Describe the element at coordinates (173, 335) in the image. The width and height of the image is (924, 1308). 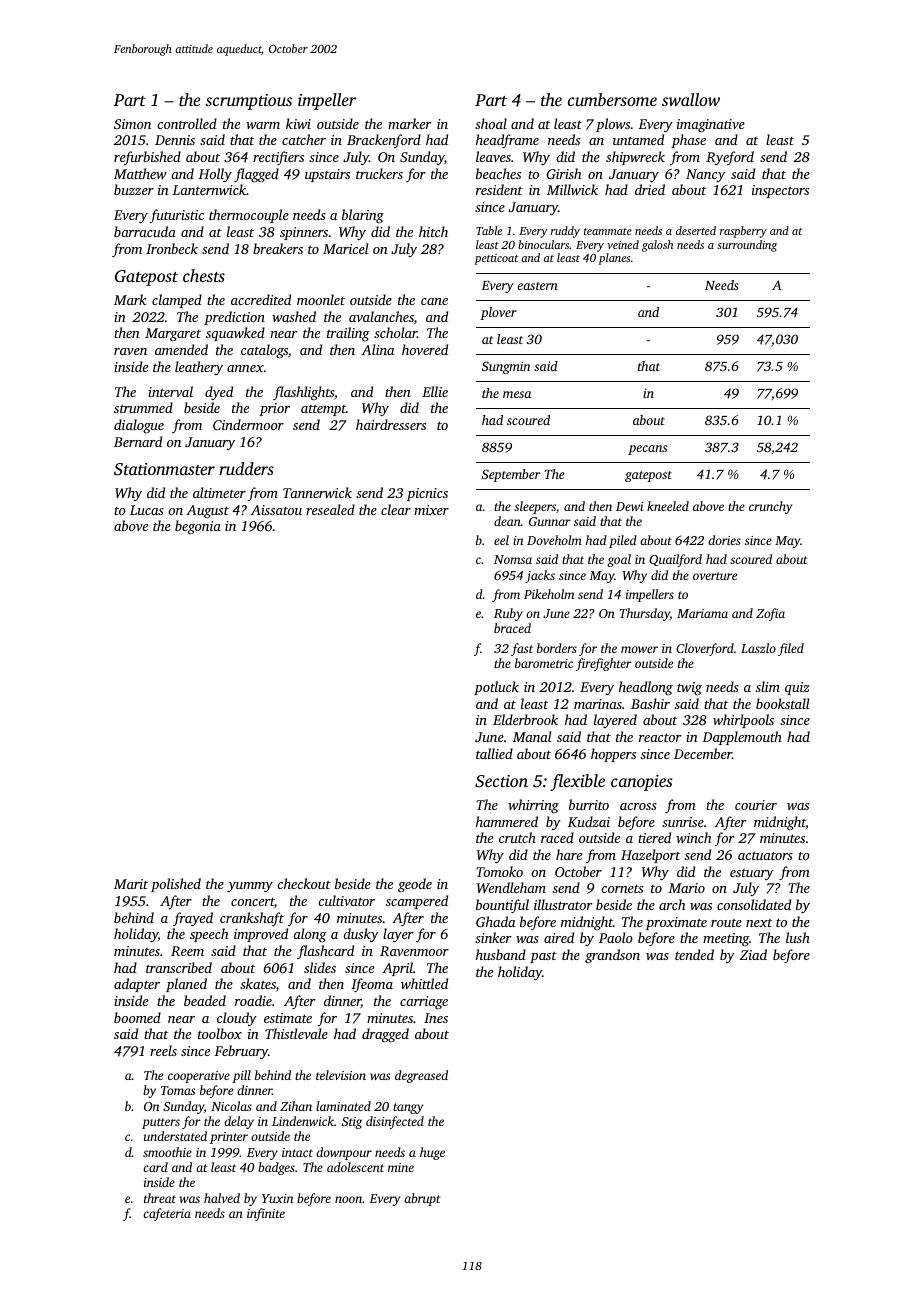
I see `Margaret` at that location.
